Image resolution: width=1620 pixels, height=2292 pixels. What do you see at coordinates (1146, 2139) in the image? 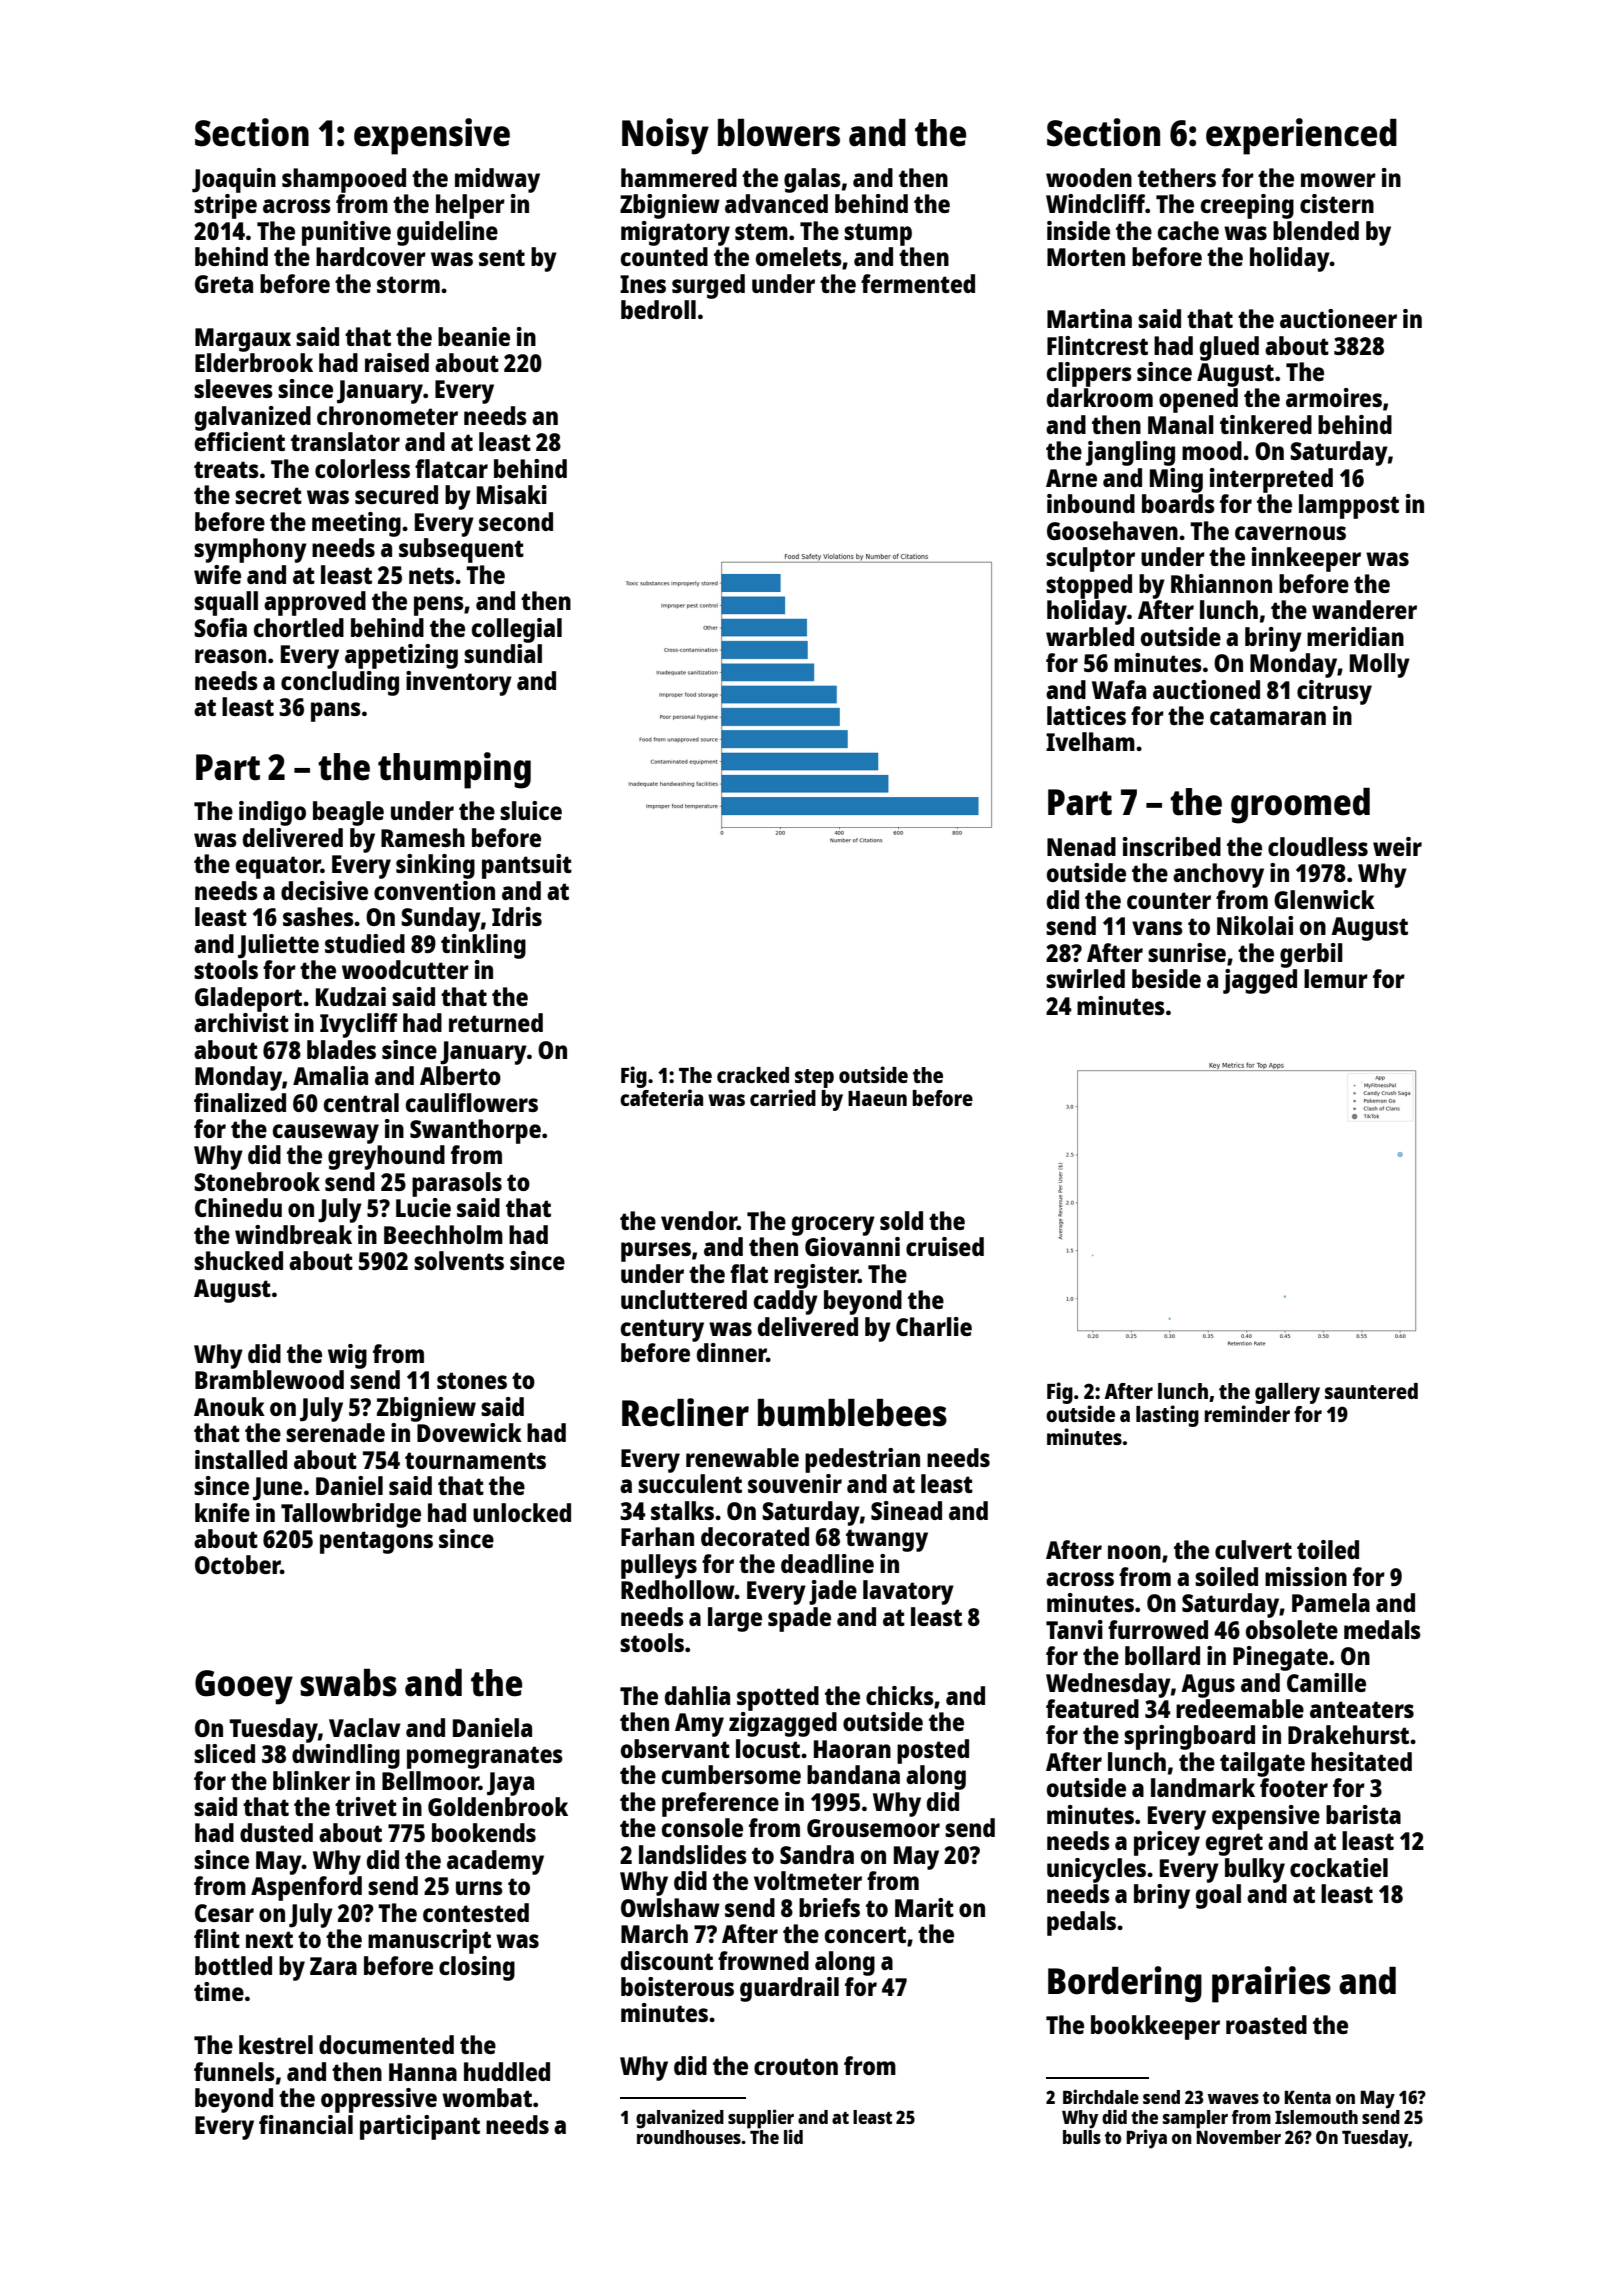
I see `Priya` at bounding box center [1146, 2139].
